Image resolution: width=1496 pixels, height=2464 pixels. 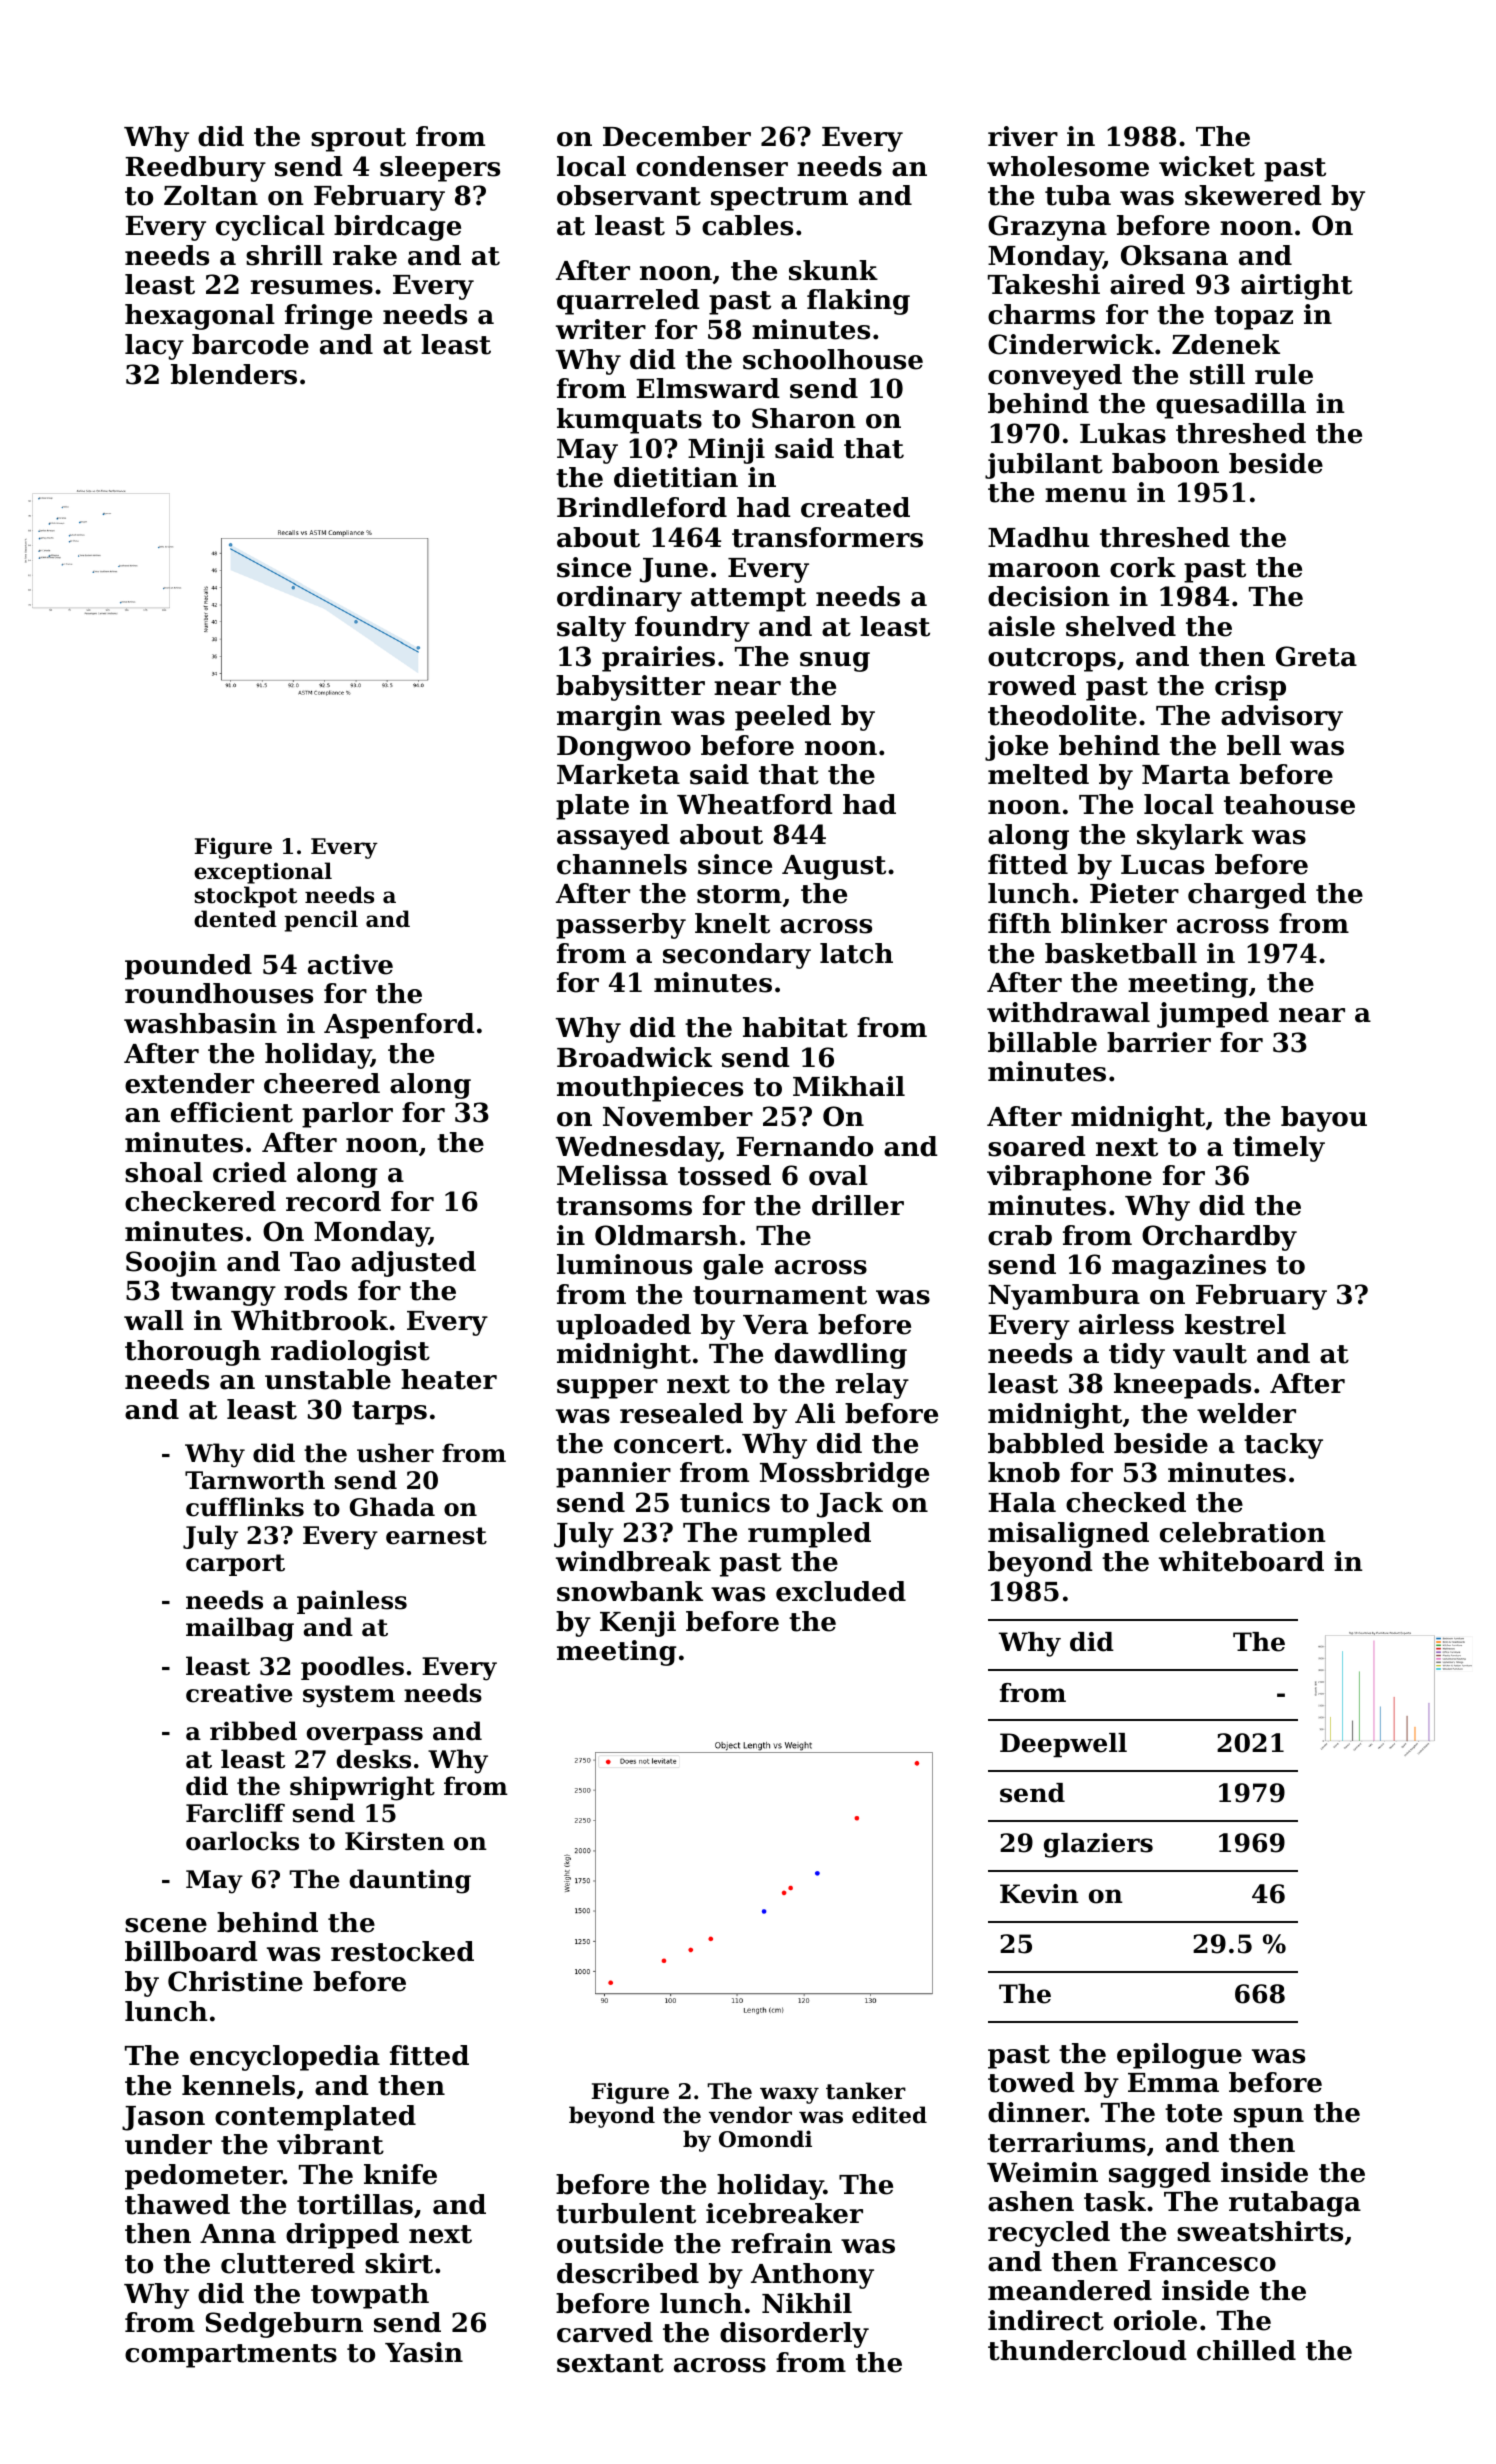 What do you see at coordinates (1143, 567) in the image?
I see `cork` at bounding box center [1143, 567].
